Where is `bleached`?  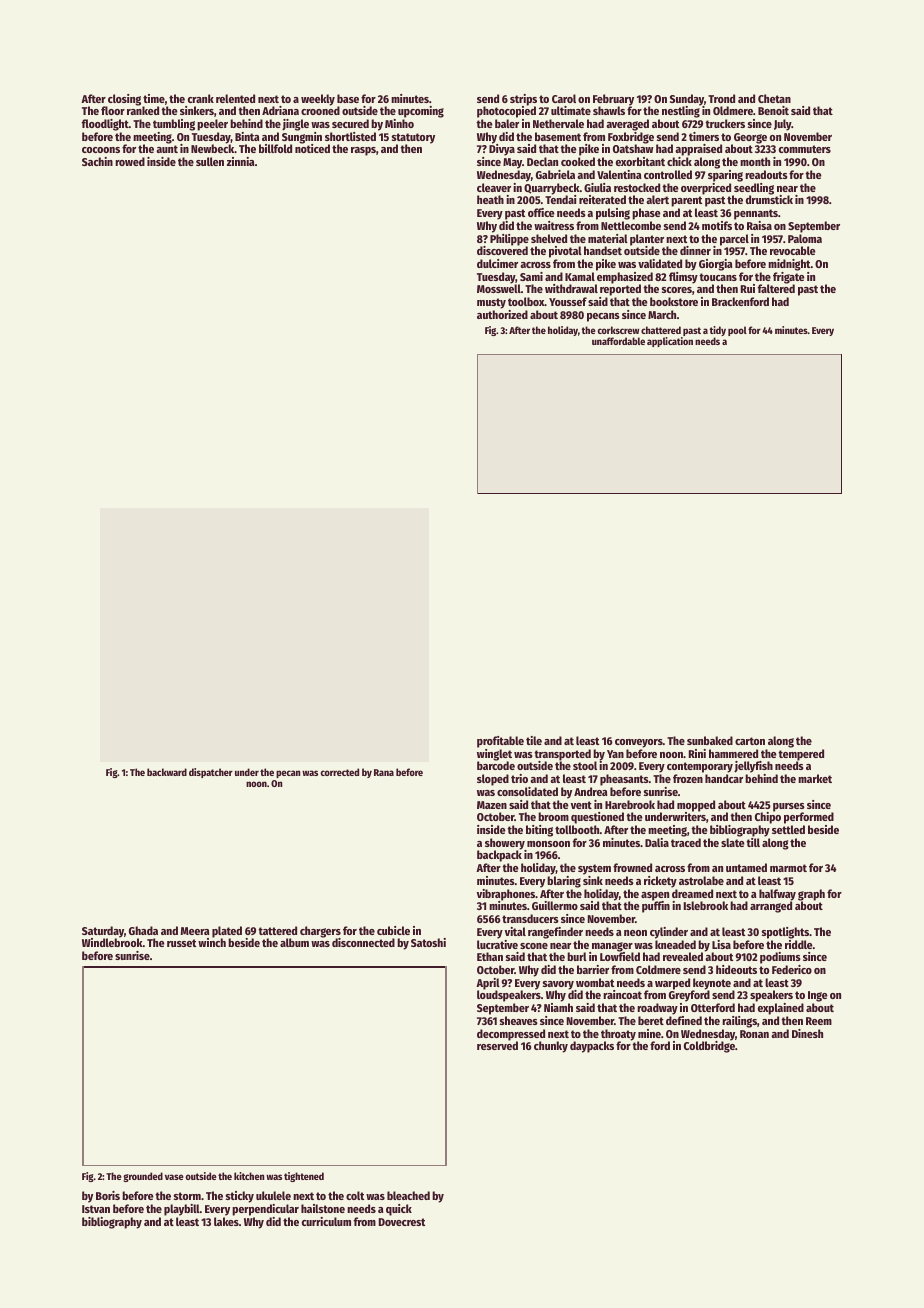 bleached is located at coordinates (408, 1195).
